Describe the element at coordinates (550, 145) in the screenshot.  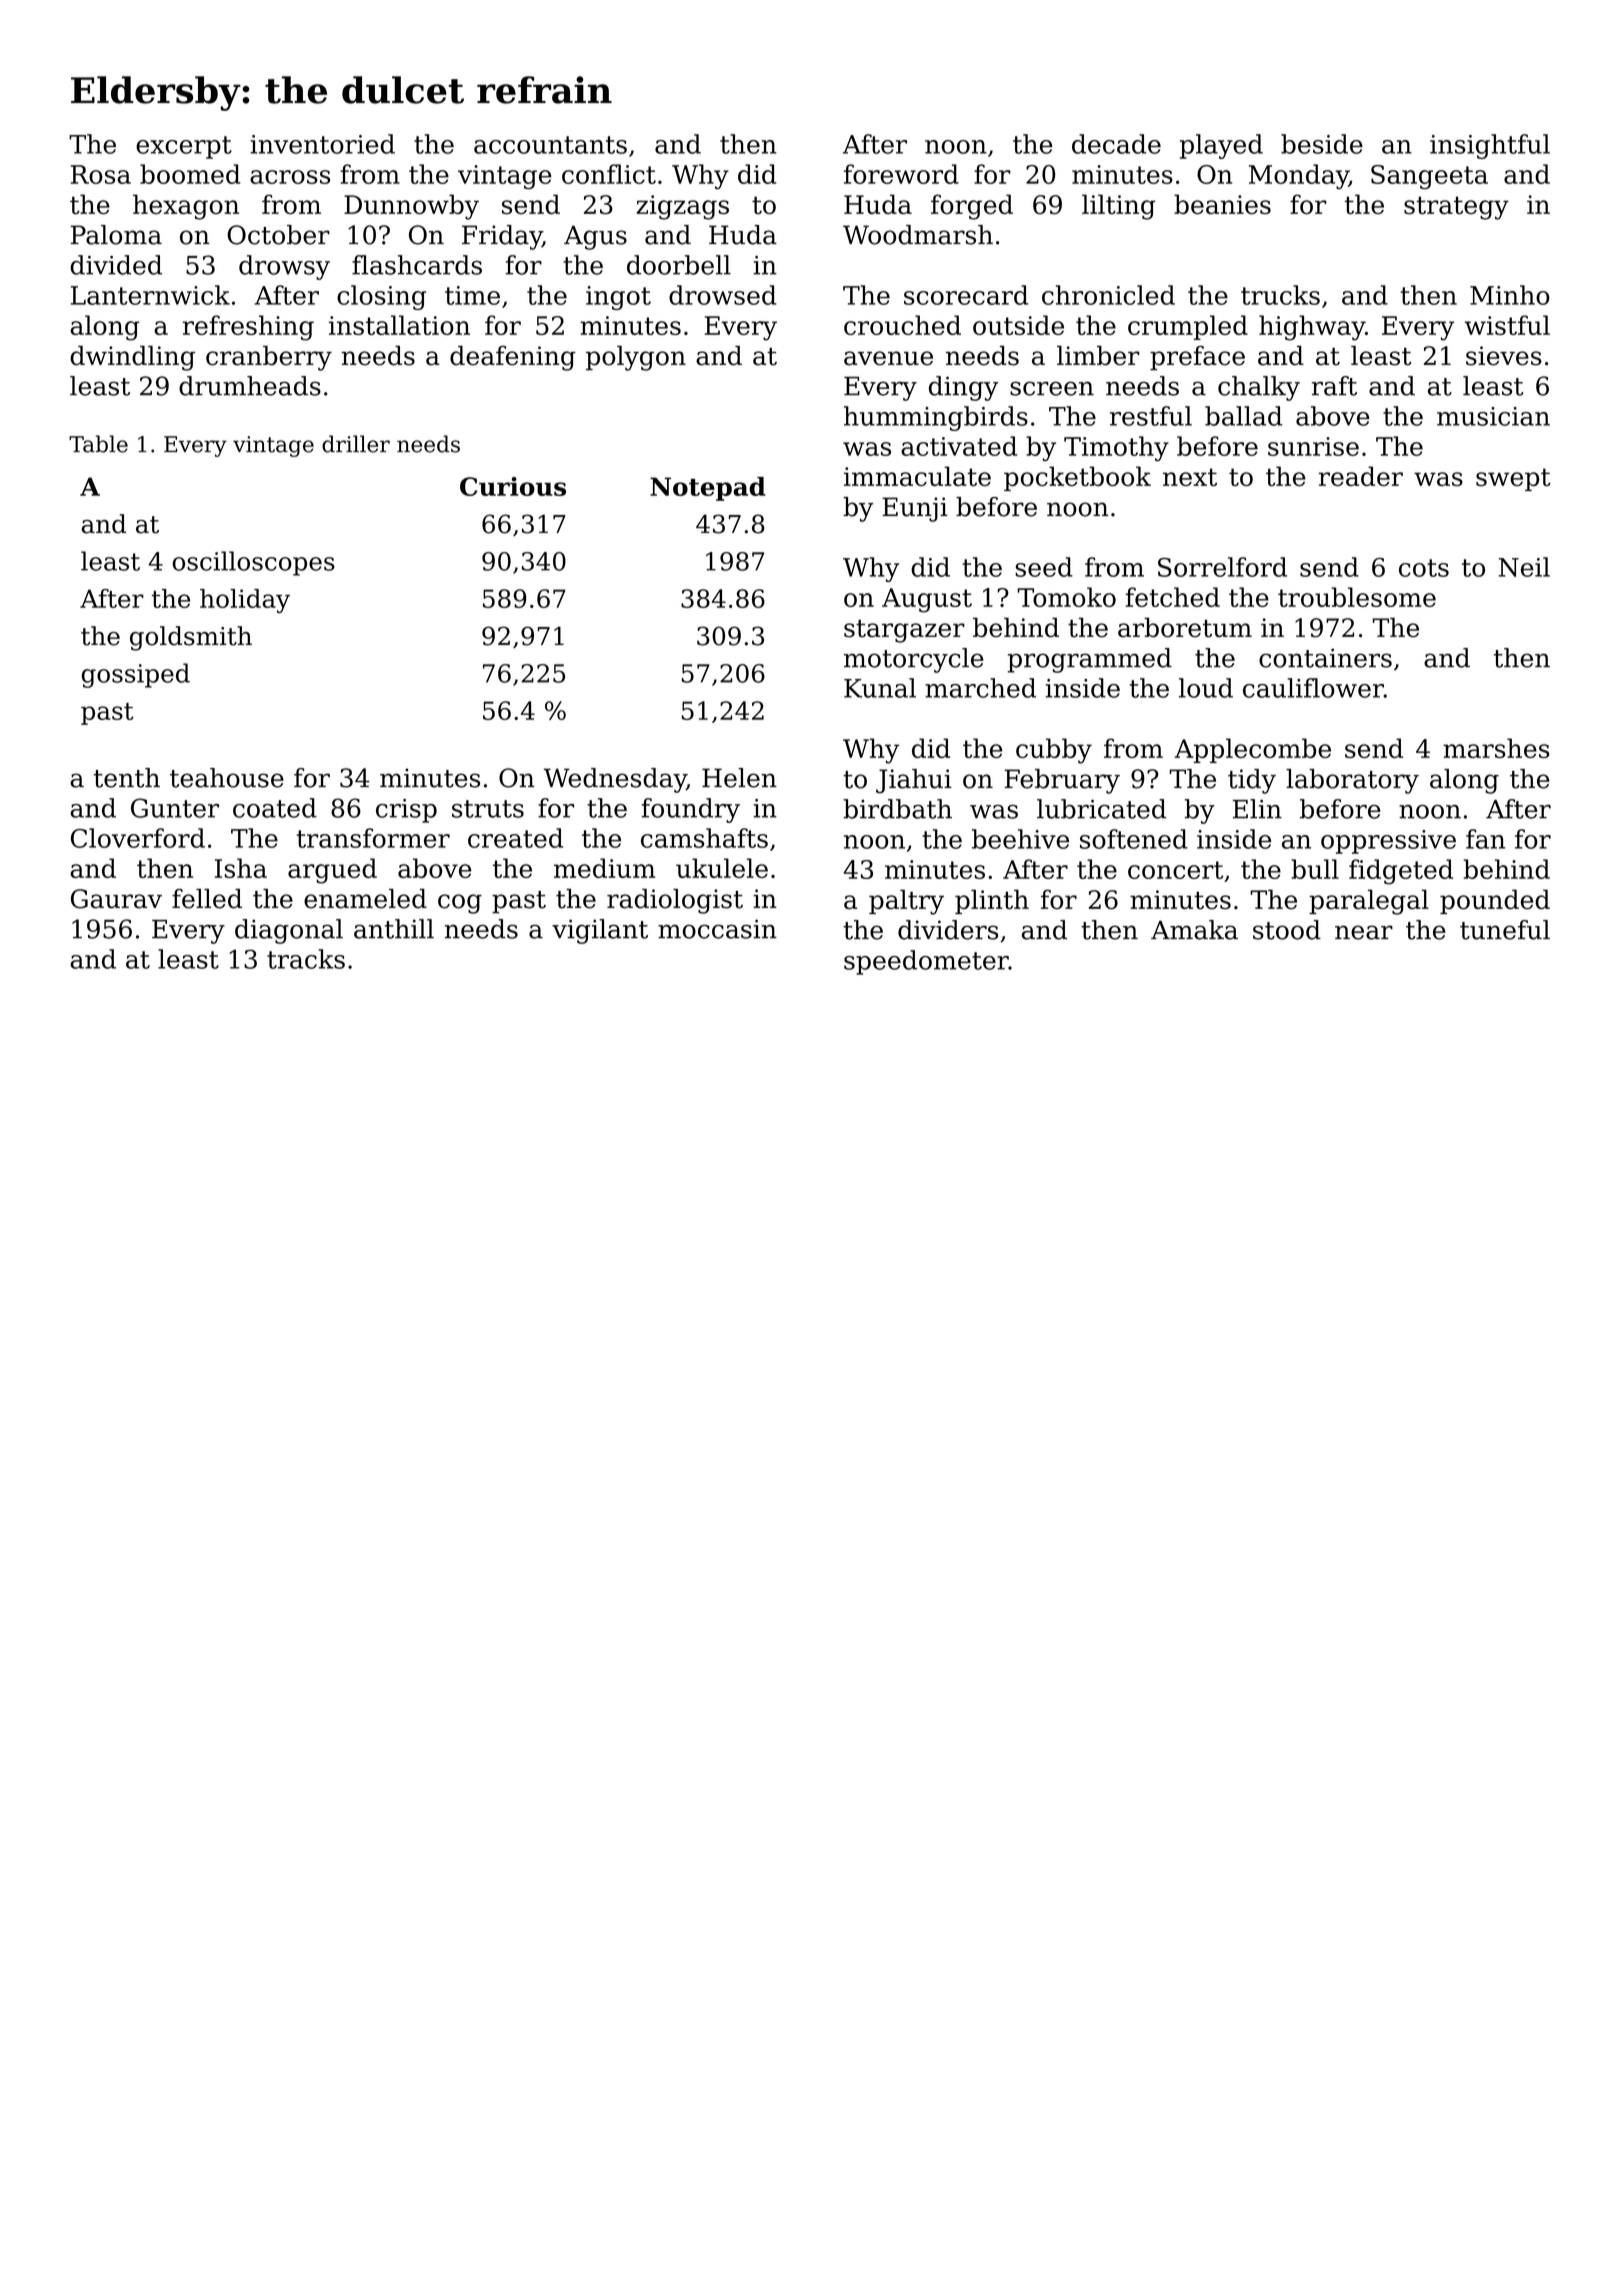
I see `accountants` at that location.
